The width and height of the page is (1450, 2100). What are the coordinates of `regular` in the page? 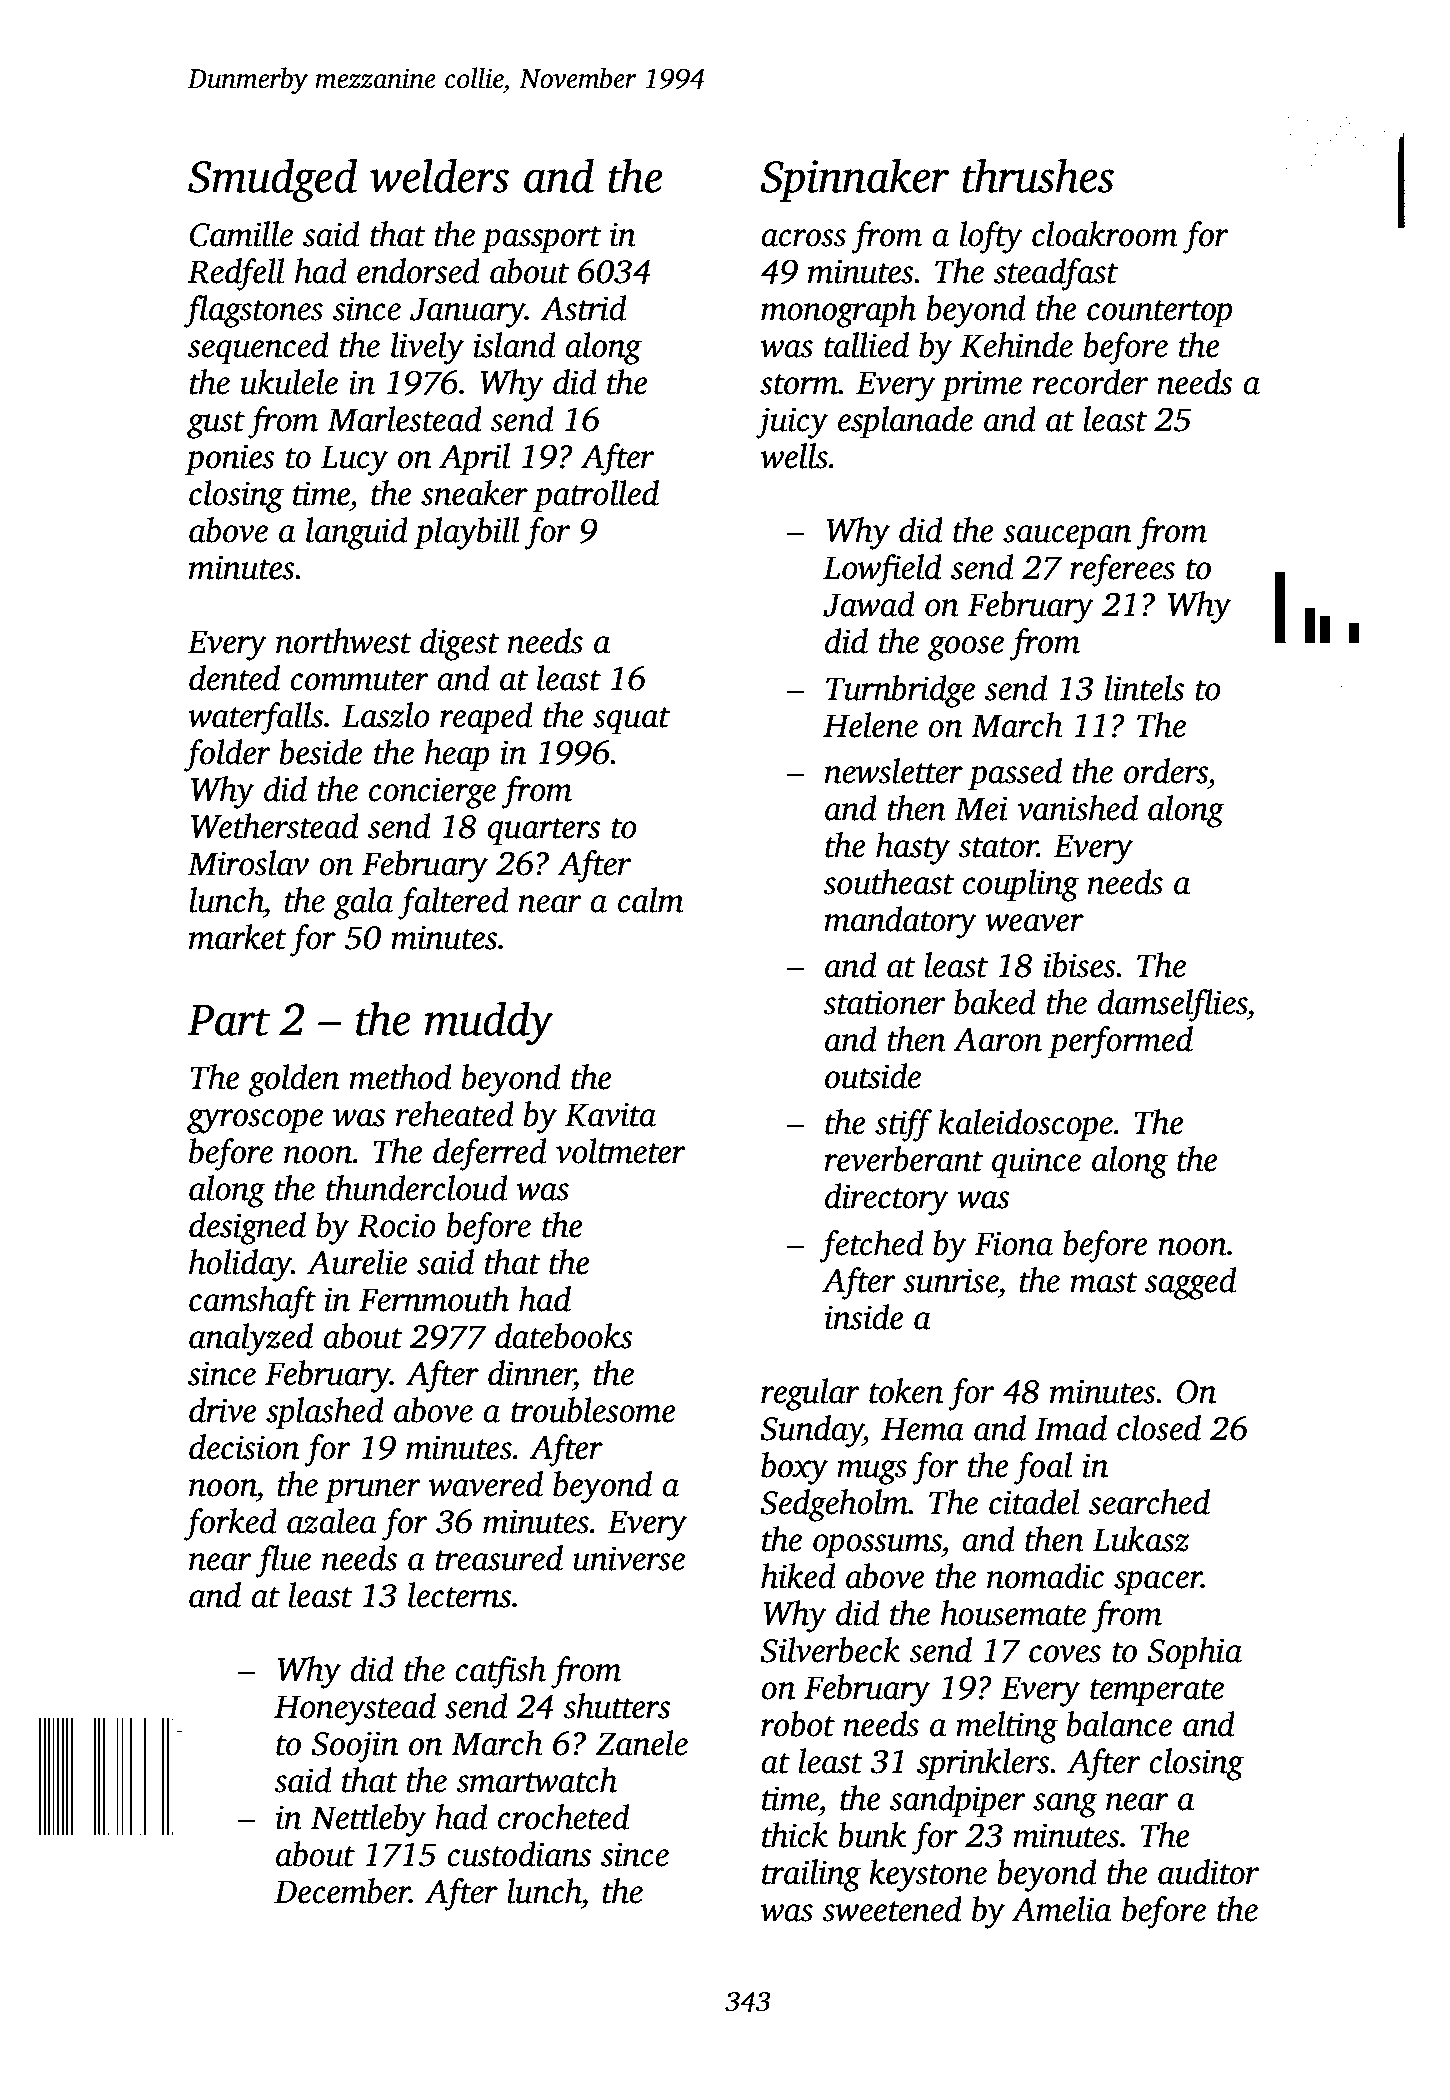 It's located at (810, 1394).
